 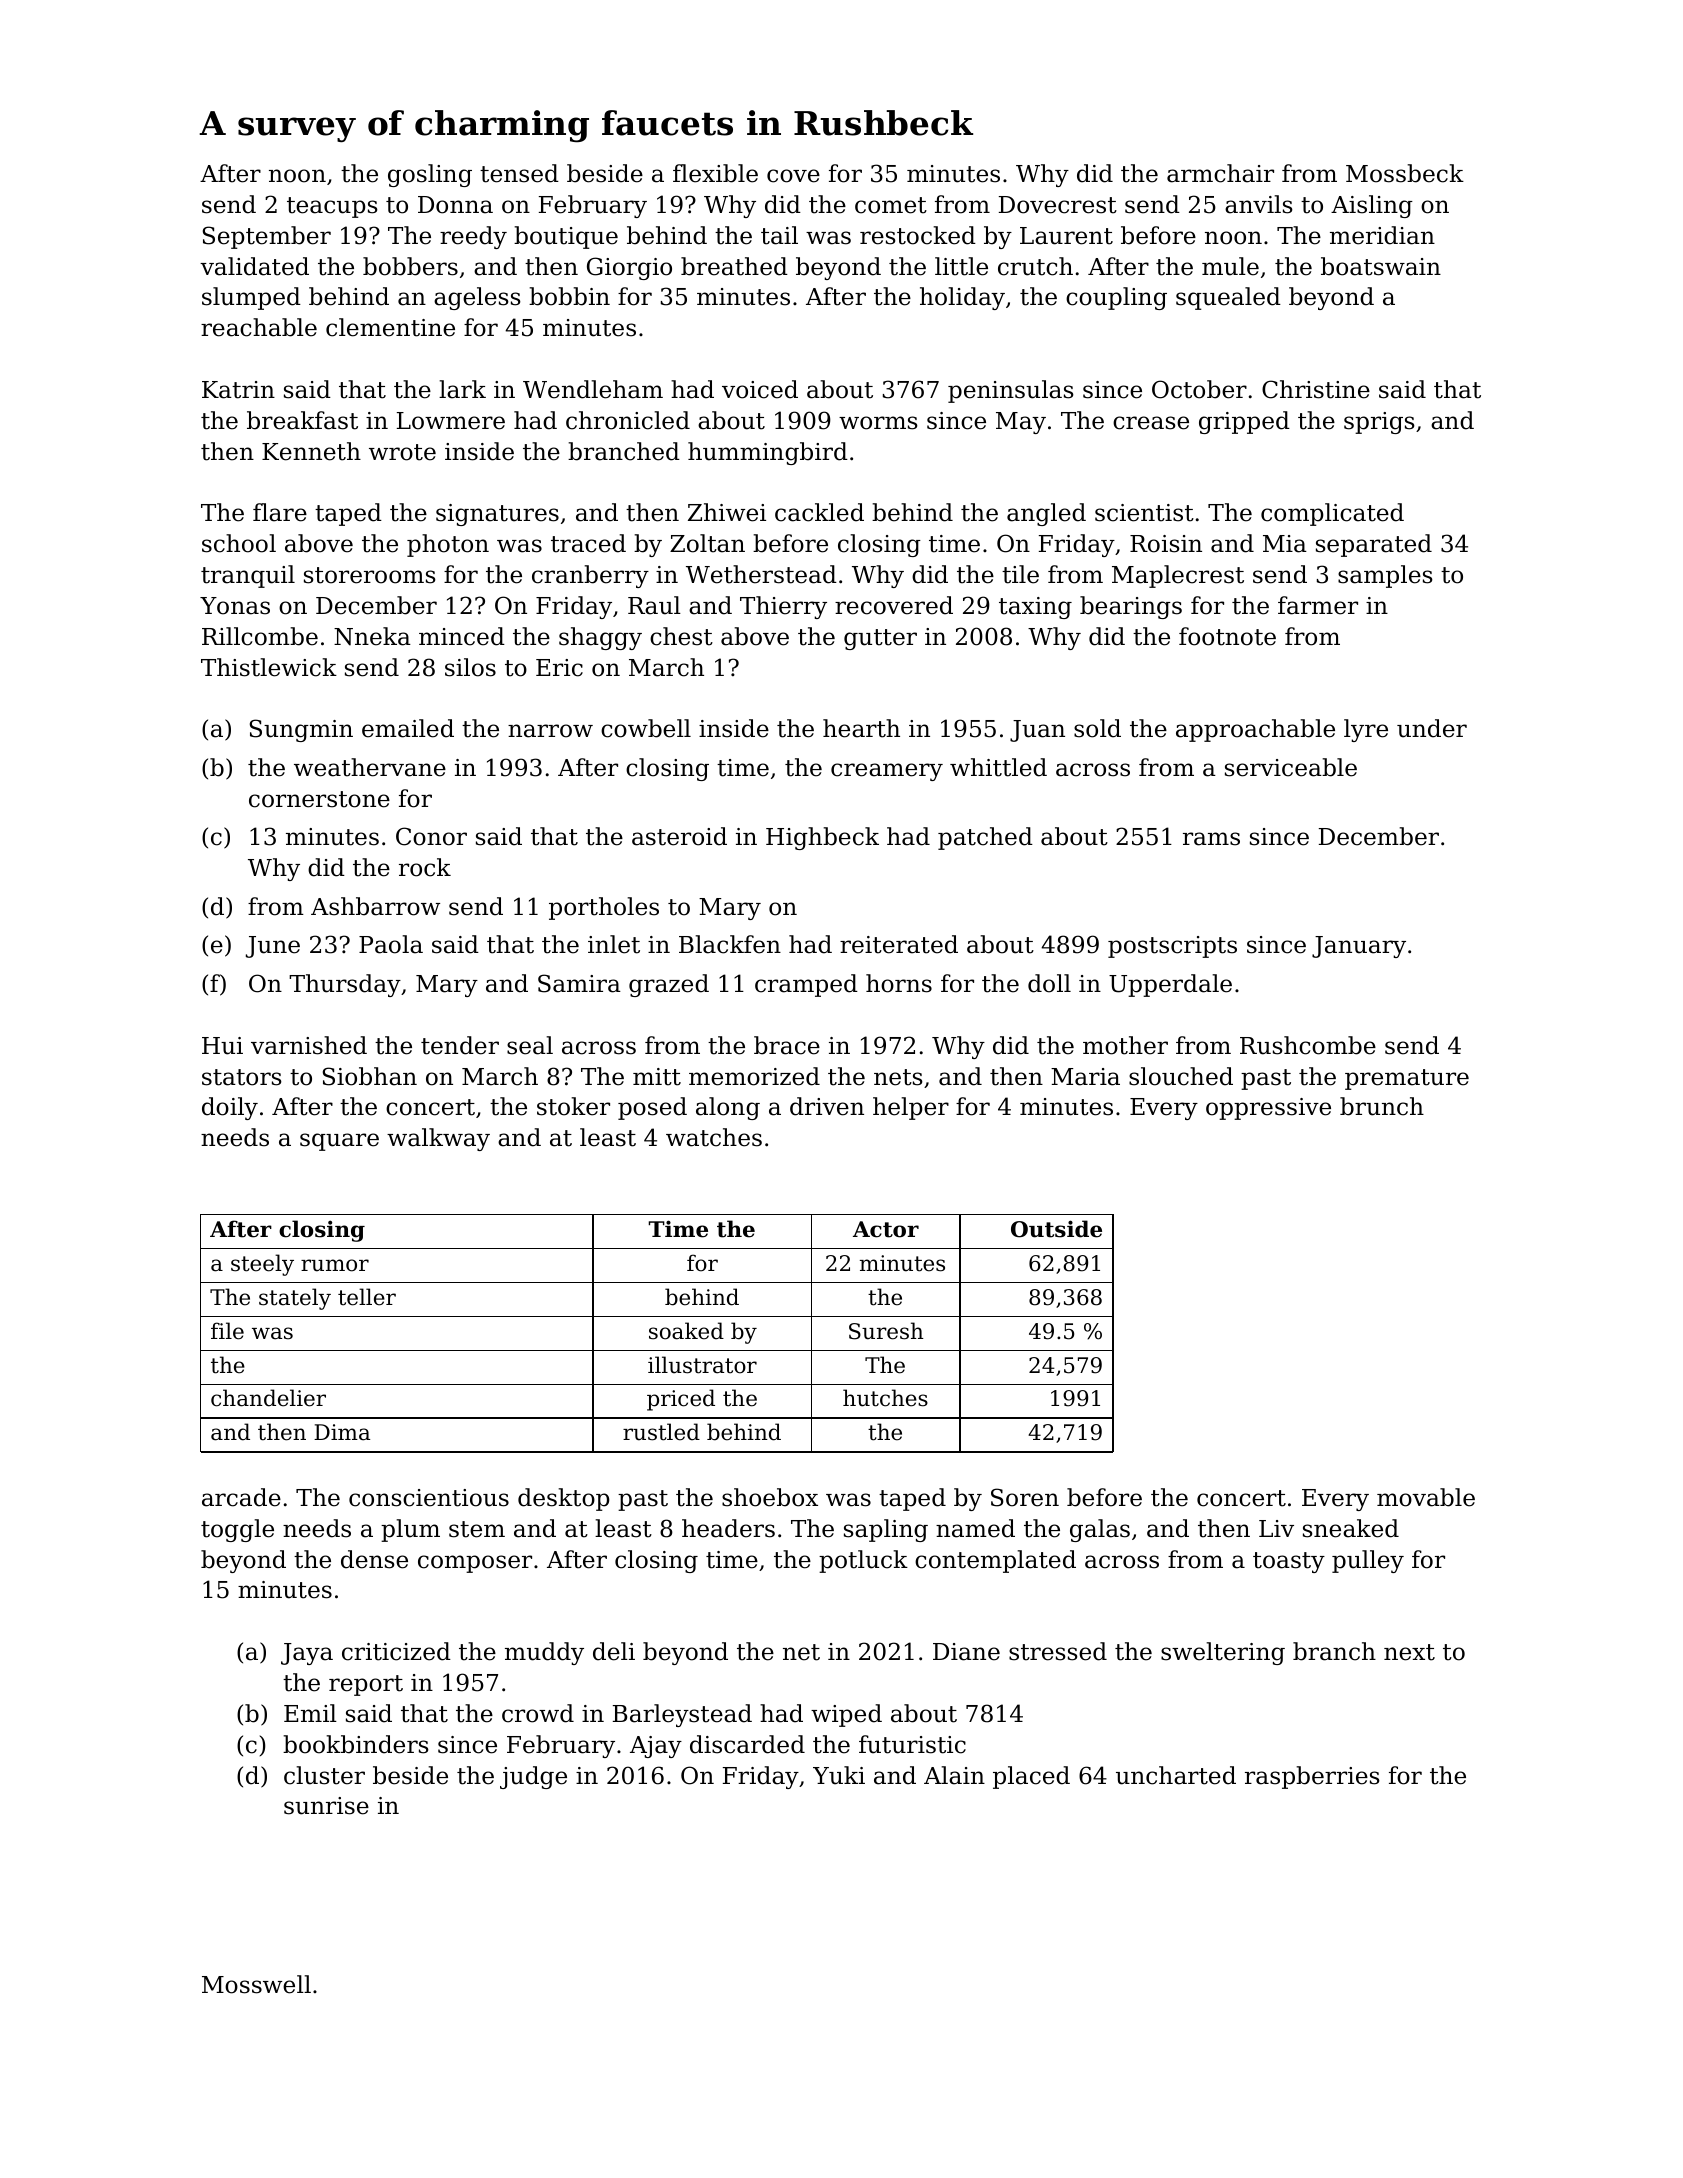 I want to click on sprigs, so click(x=1379, y=423).
